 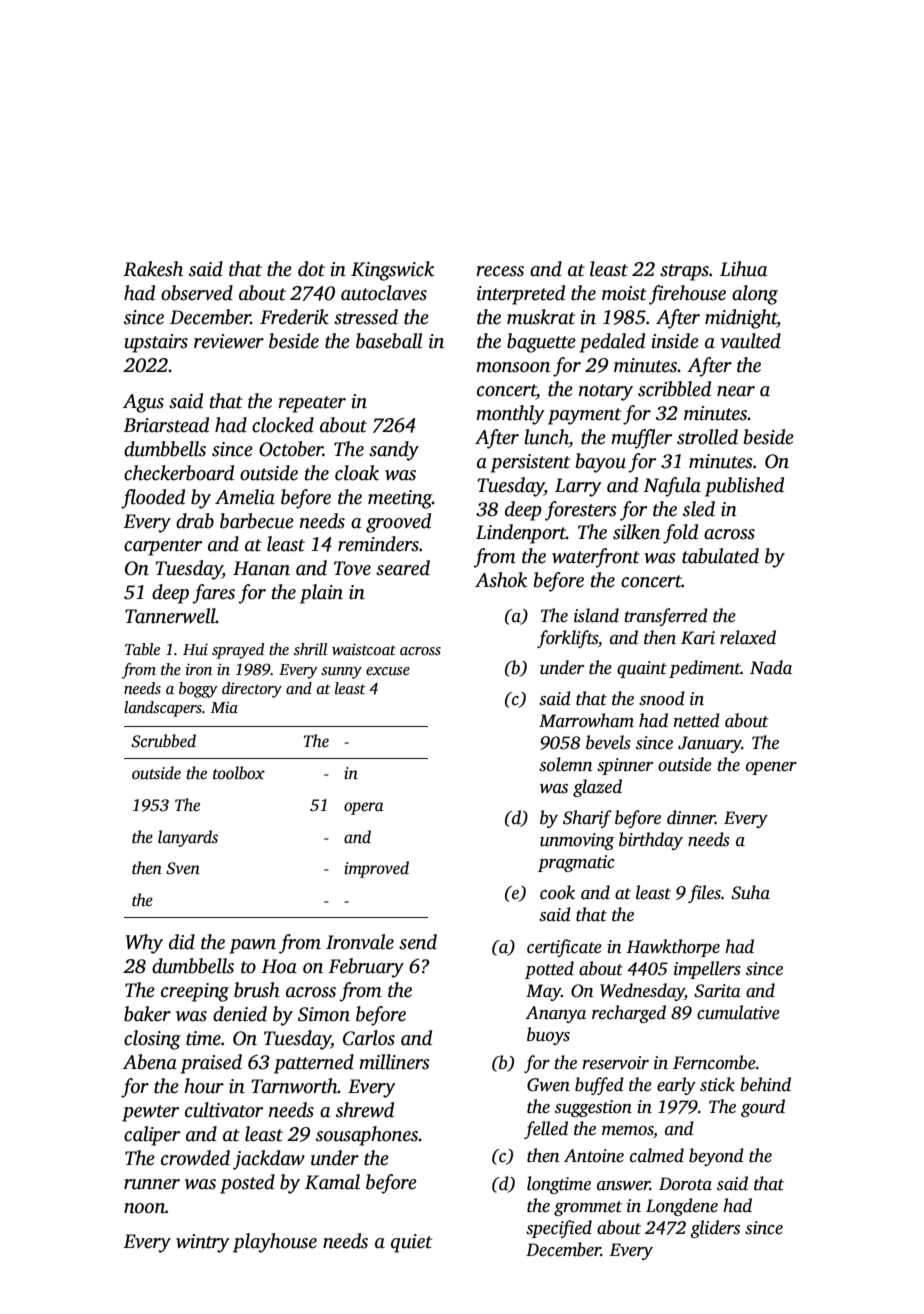 What do you see at coordinates (144, 1208) in the document?
I see `noon` at bounding box center [144, 1208].
